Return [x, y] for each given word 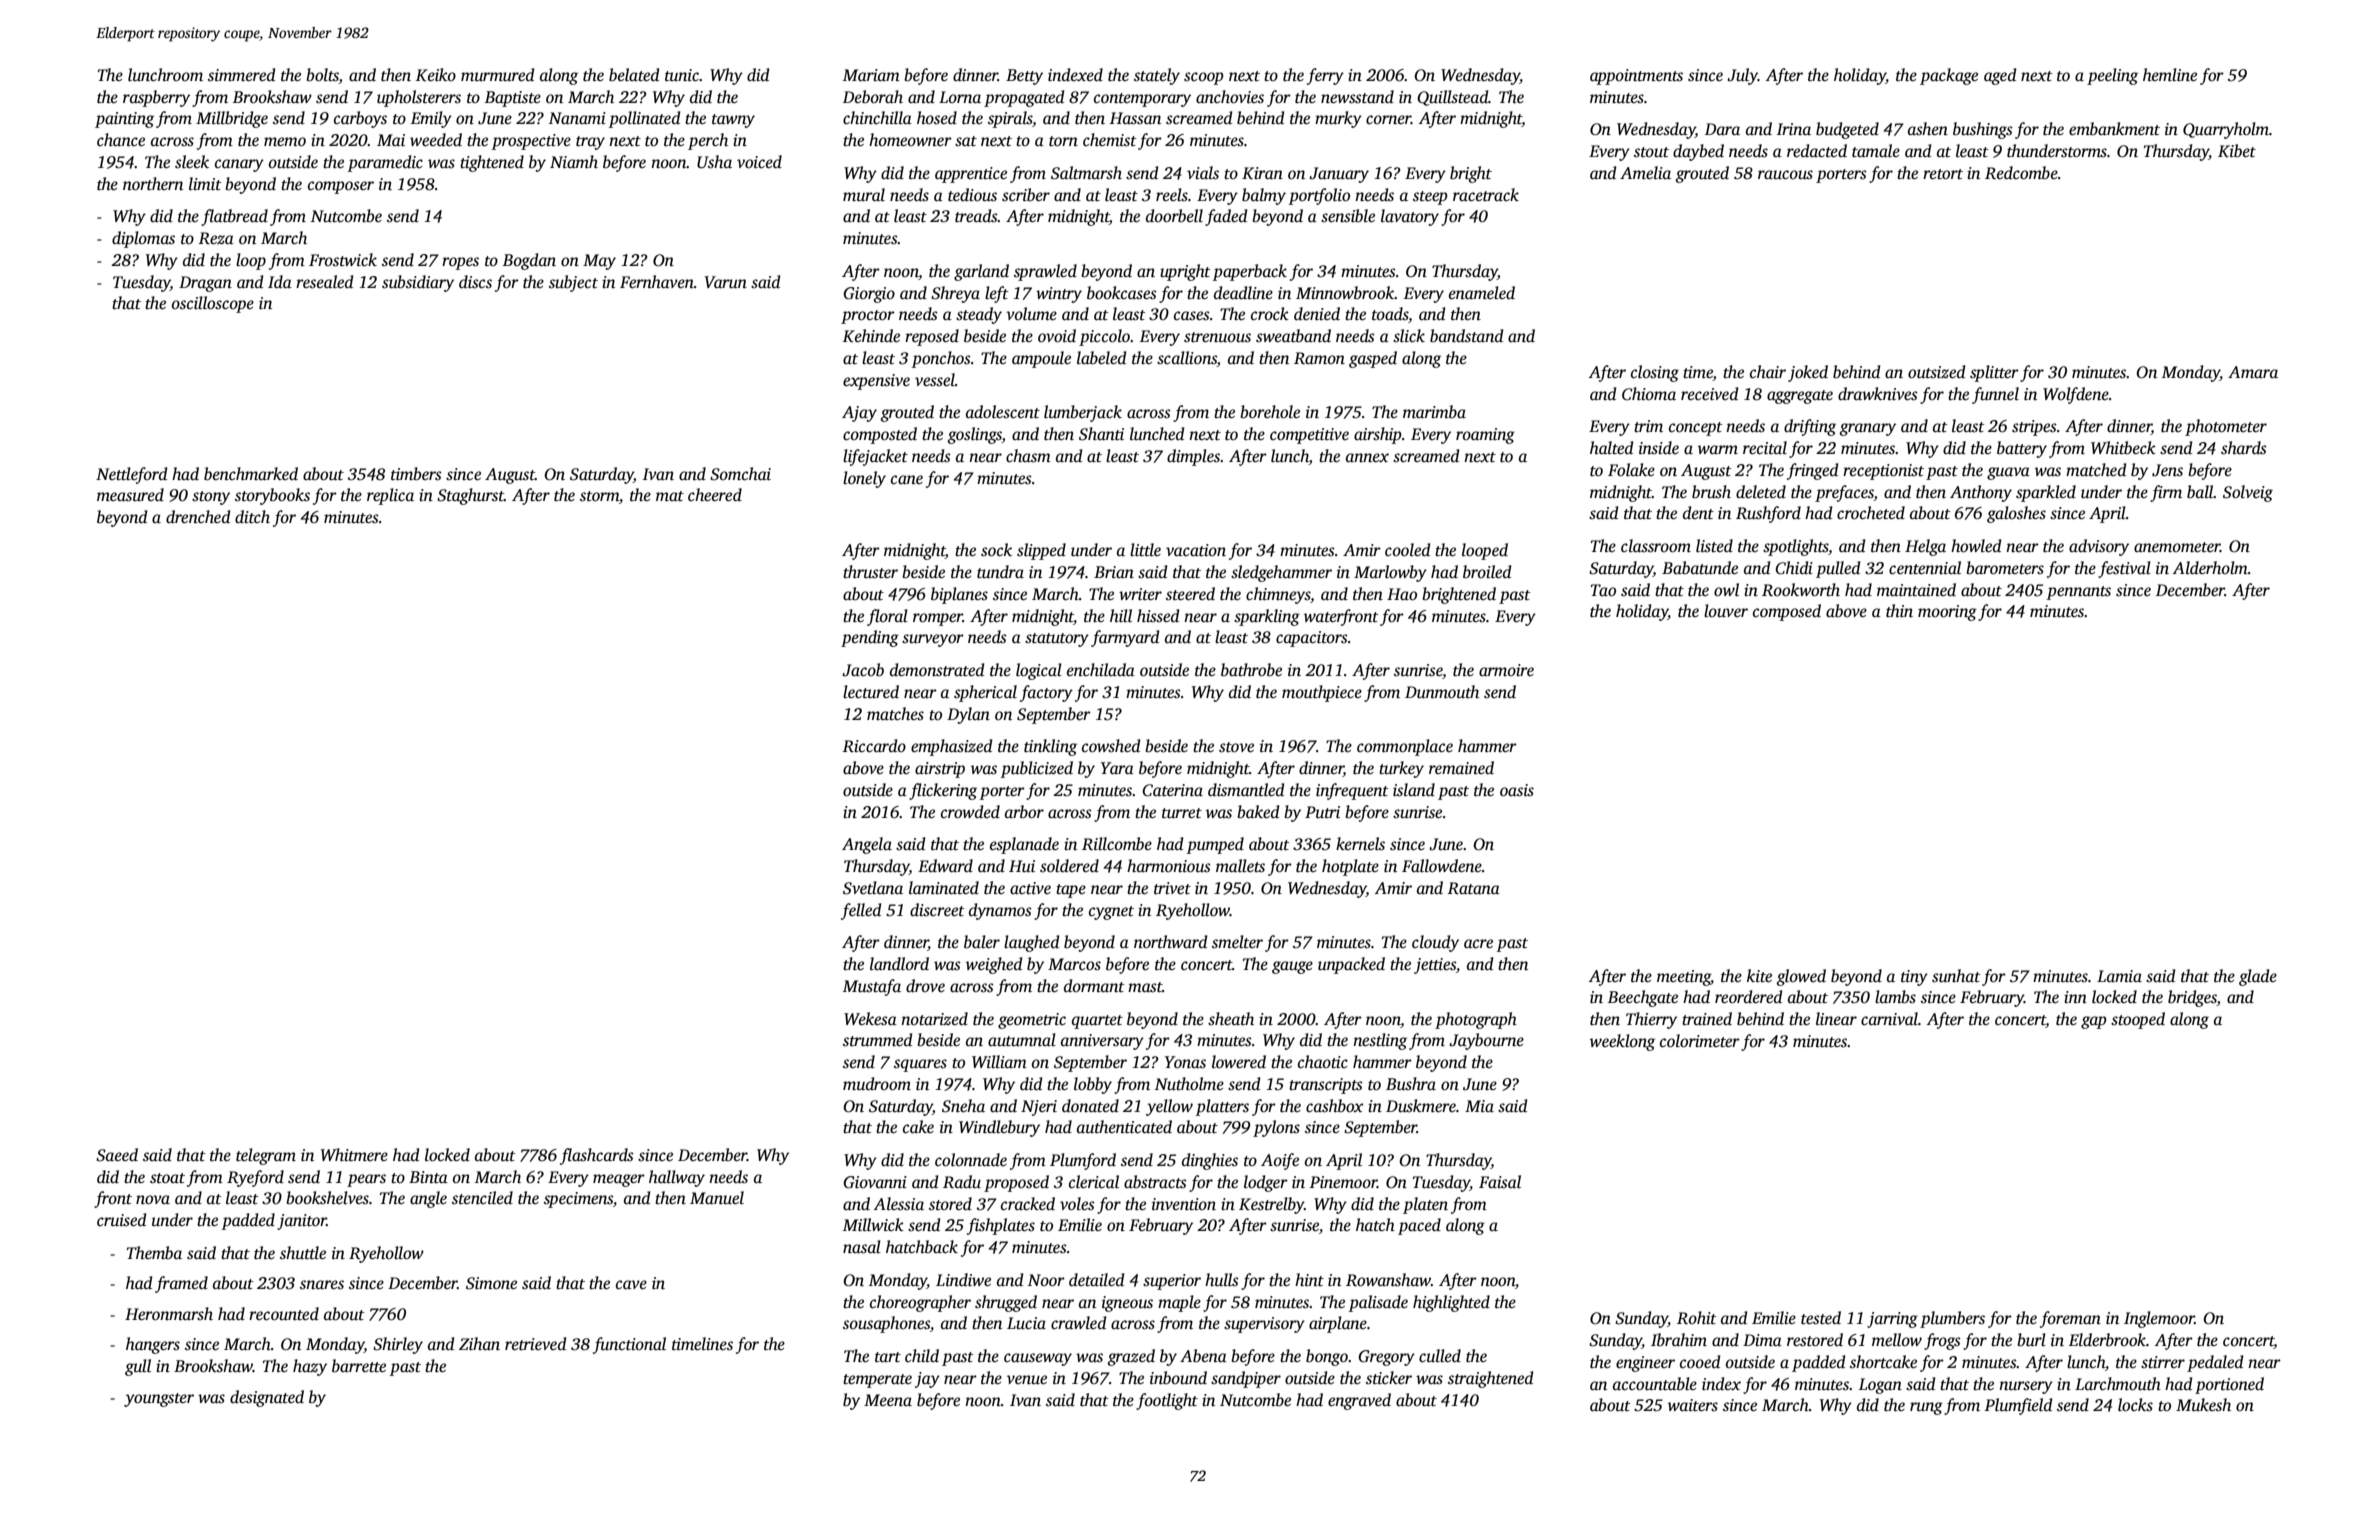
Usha [714, 162]
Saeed [117, 1155]
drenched [198, 517]
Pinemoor [1343, 1182]
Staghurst [470, 496]
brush [1711, 492]
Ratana [1473, 888]
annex [1367, 458]
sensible [1348, 216]
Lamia [2119, 976]
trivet [1172, 888]
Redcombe [2021, 173]
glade [2258, 977]
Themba [154, 1252]
